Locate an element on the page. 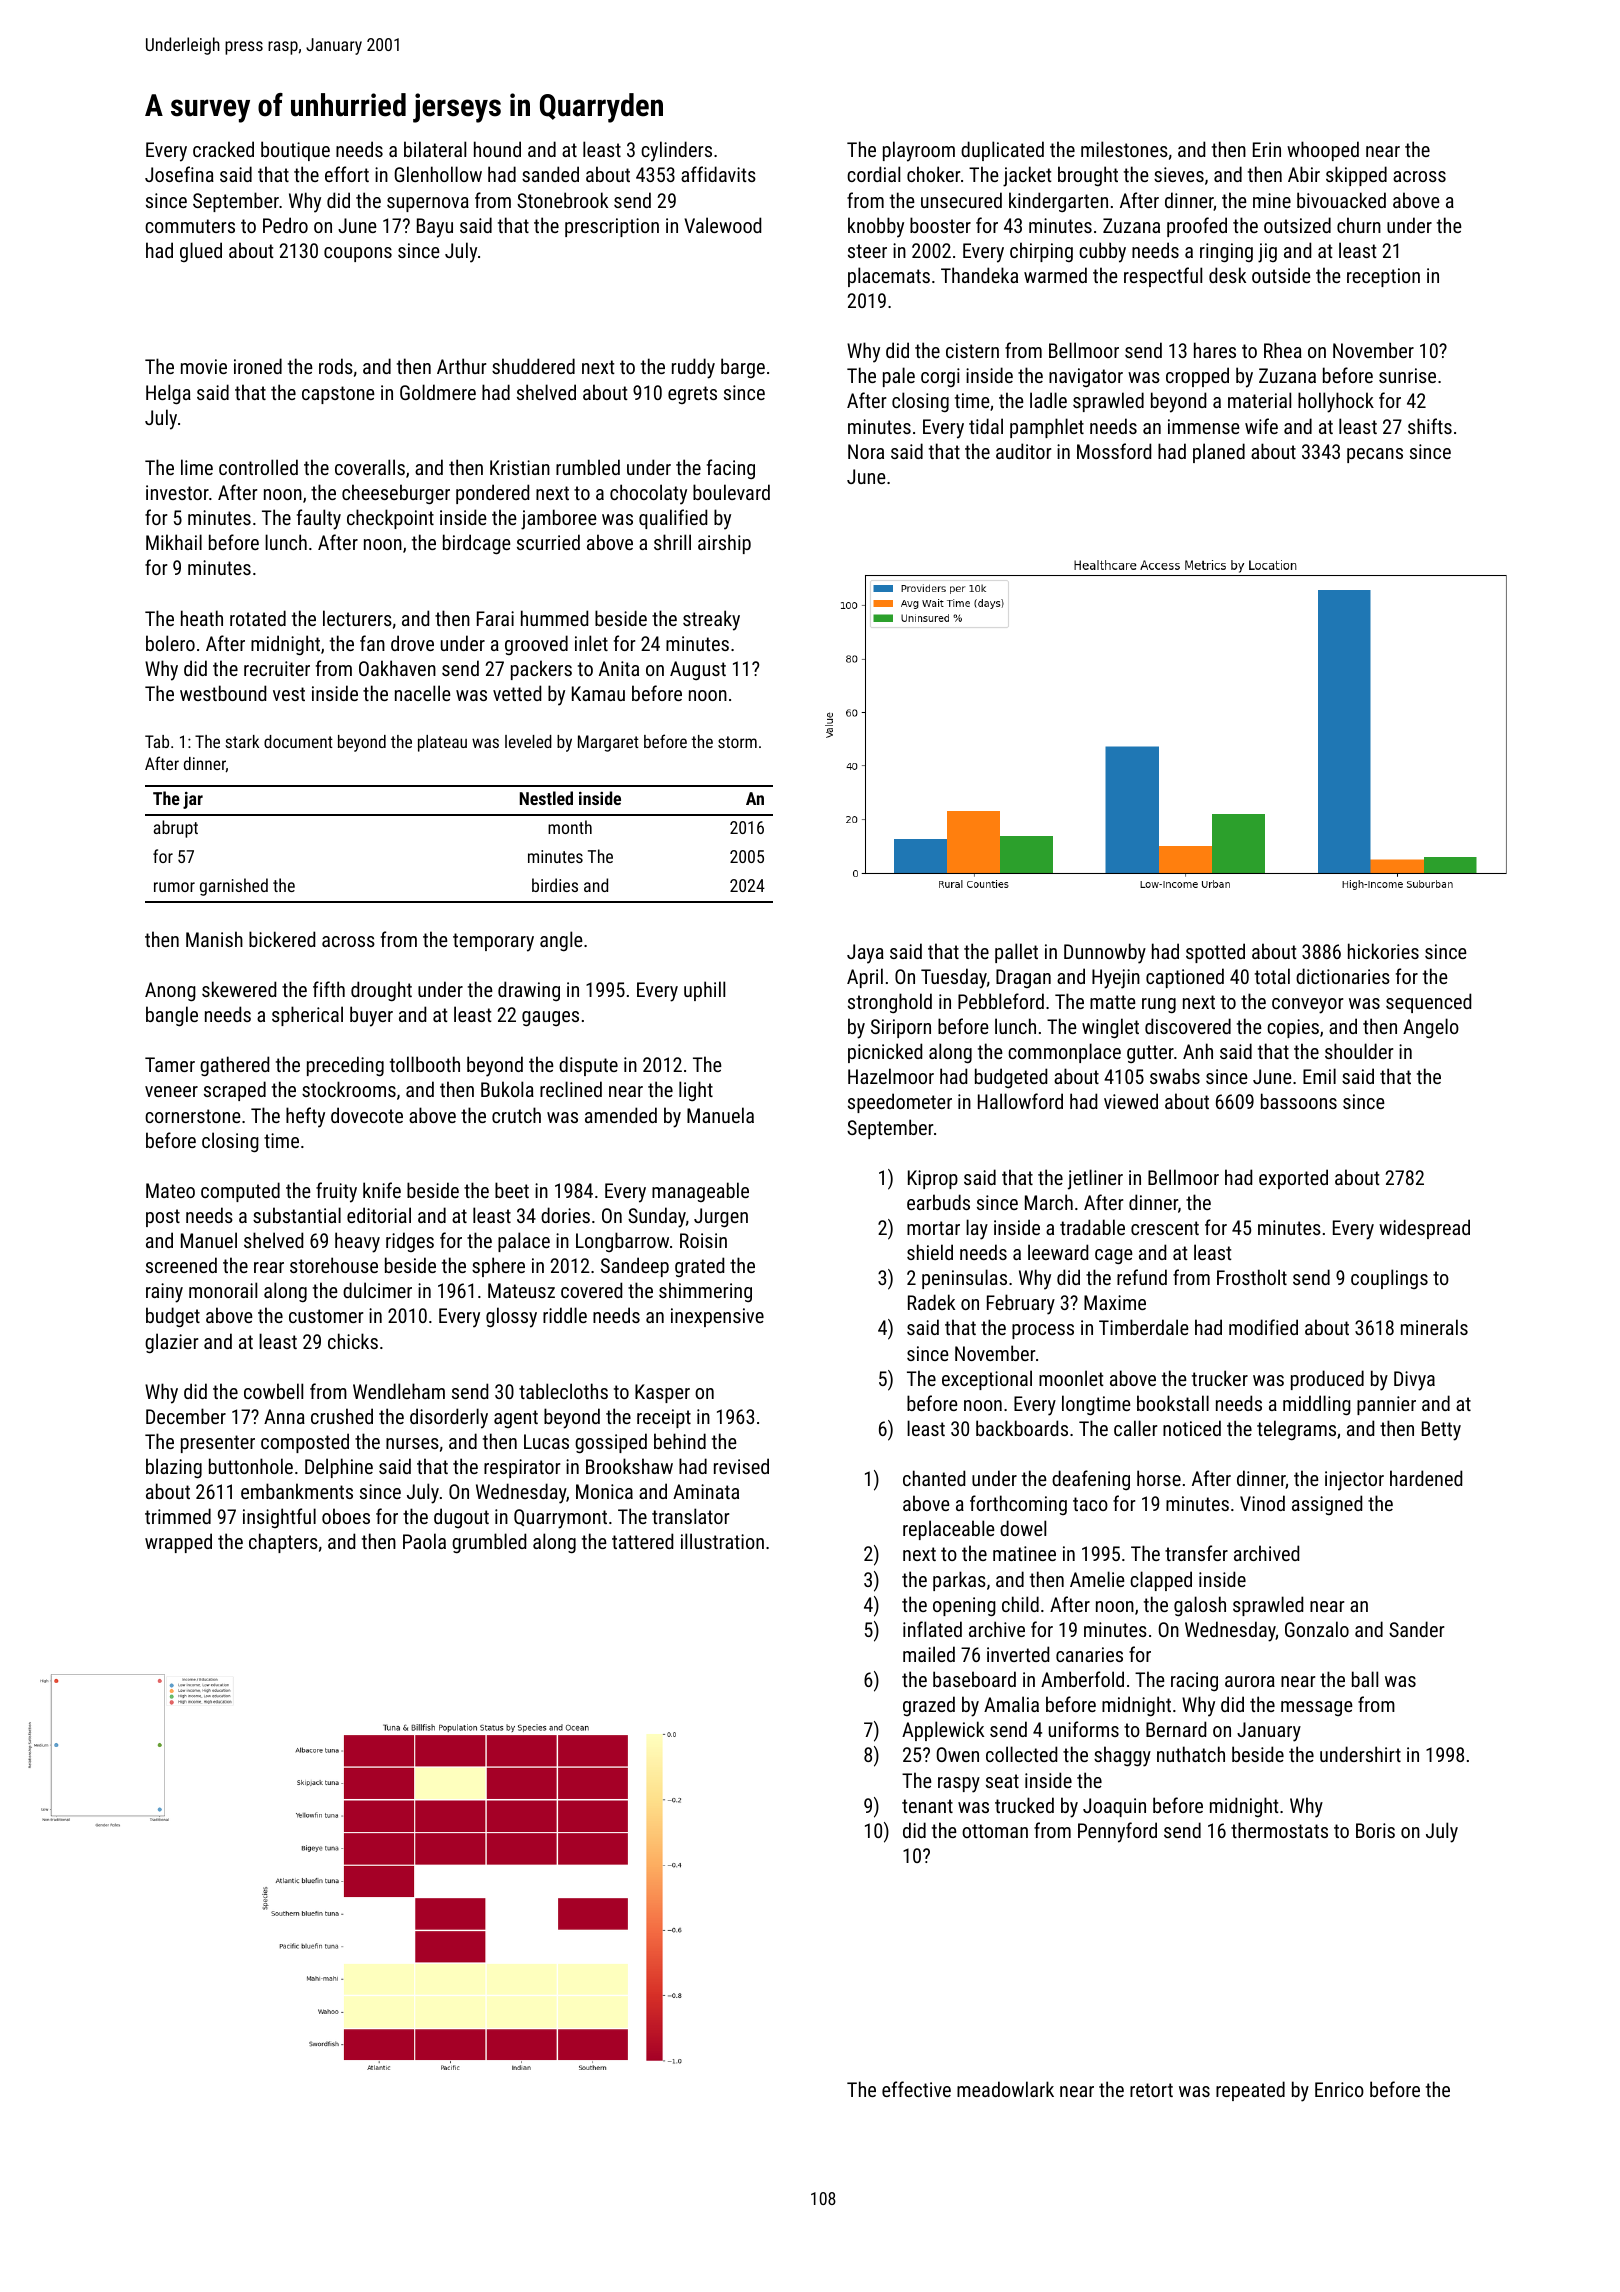 This document has height=2292, width=1620. drought is located at coordinates (381, 991).
